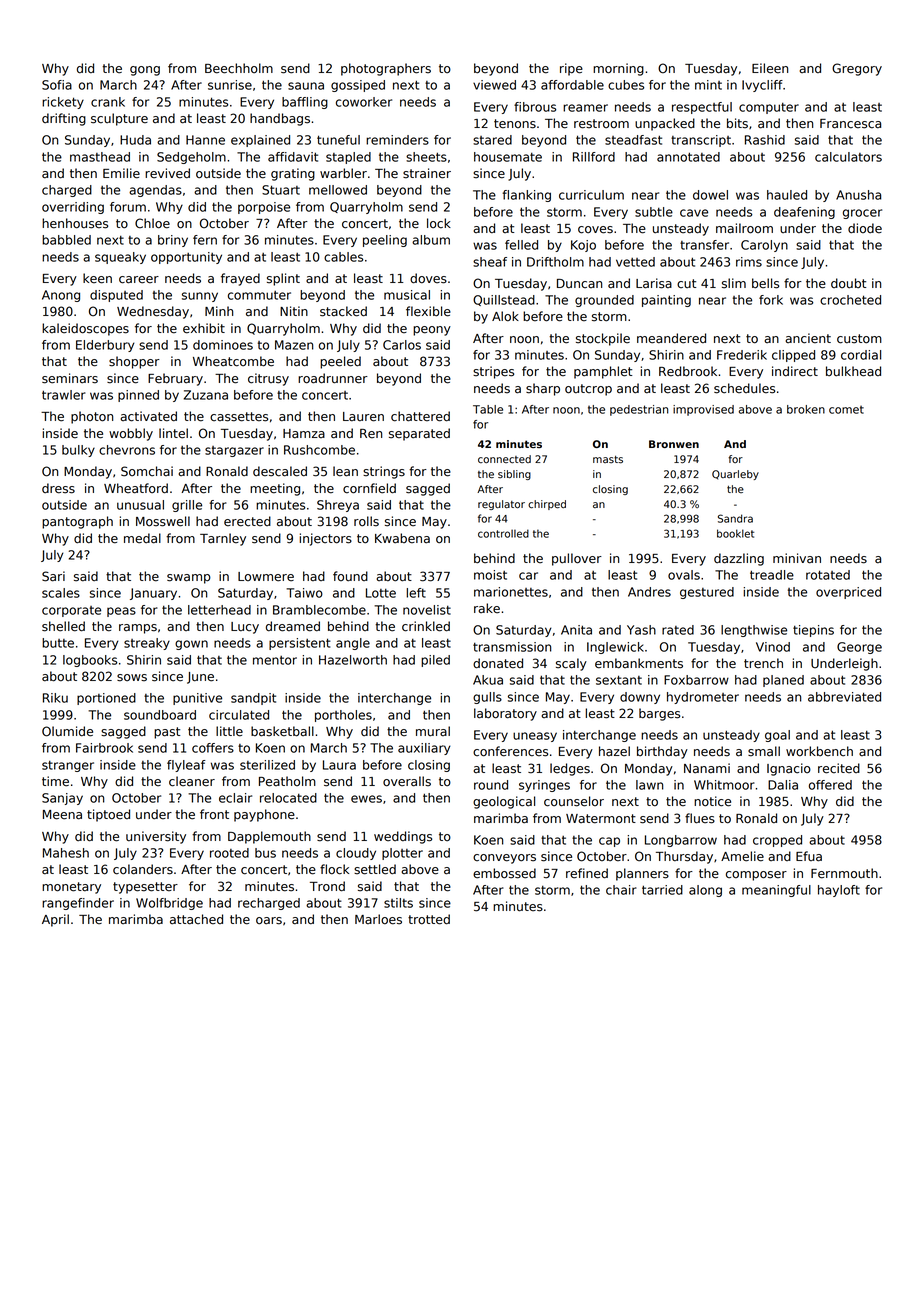 The image size is (924, 1308). Describe the element at coordinates (55, 920) in the image. I see `April` at that location.
